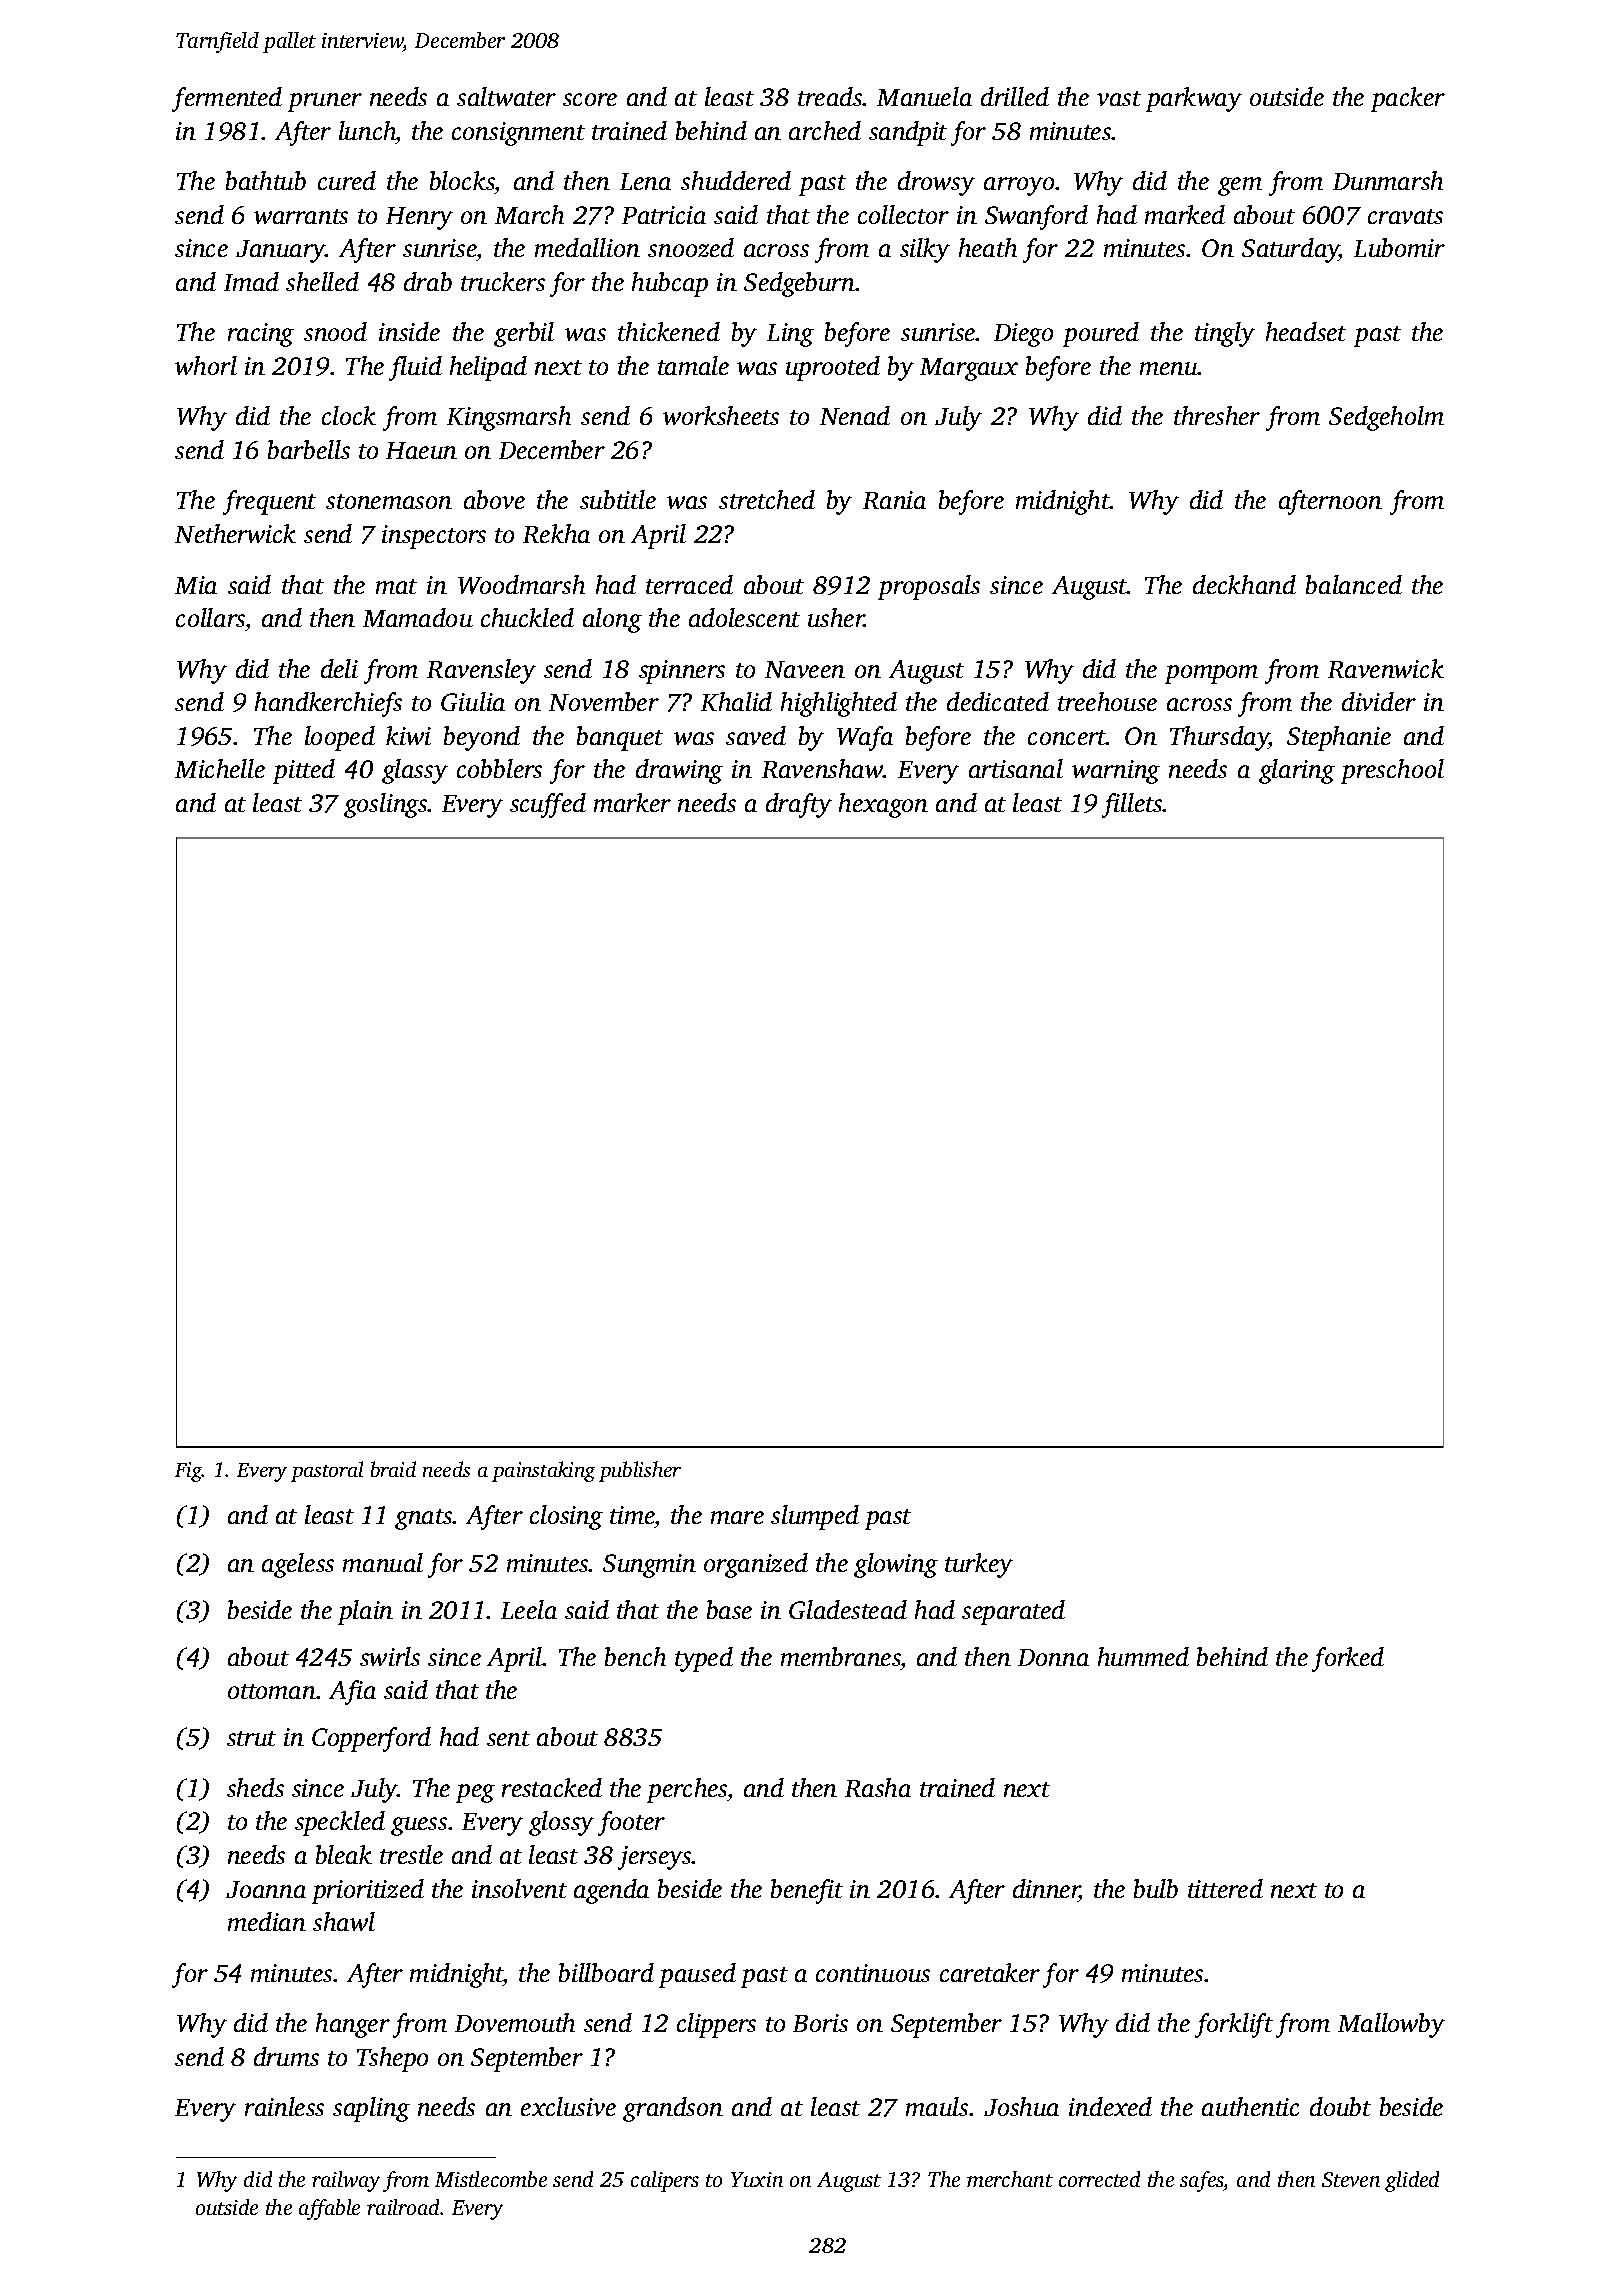 Image resolution: width=1620 pixels, height=2292 pixels. What do you see at coordinates (883, 805) in the screenshot?
I see `hexagon` at bounding box center [883, 805].
